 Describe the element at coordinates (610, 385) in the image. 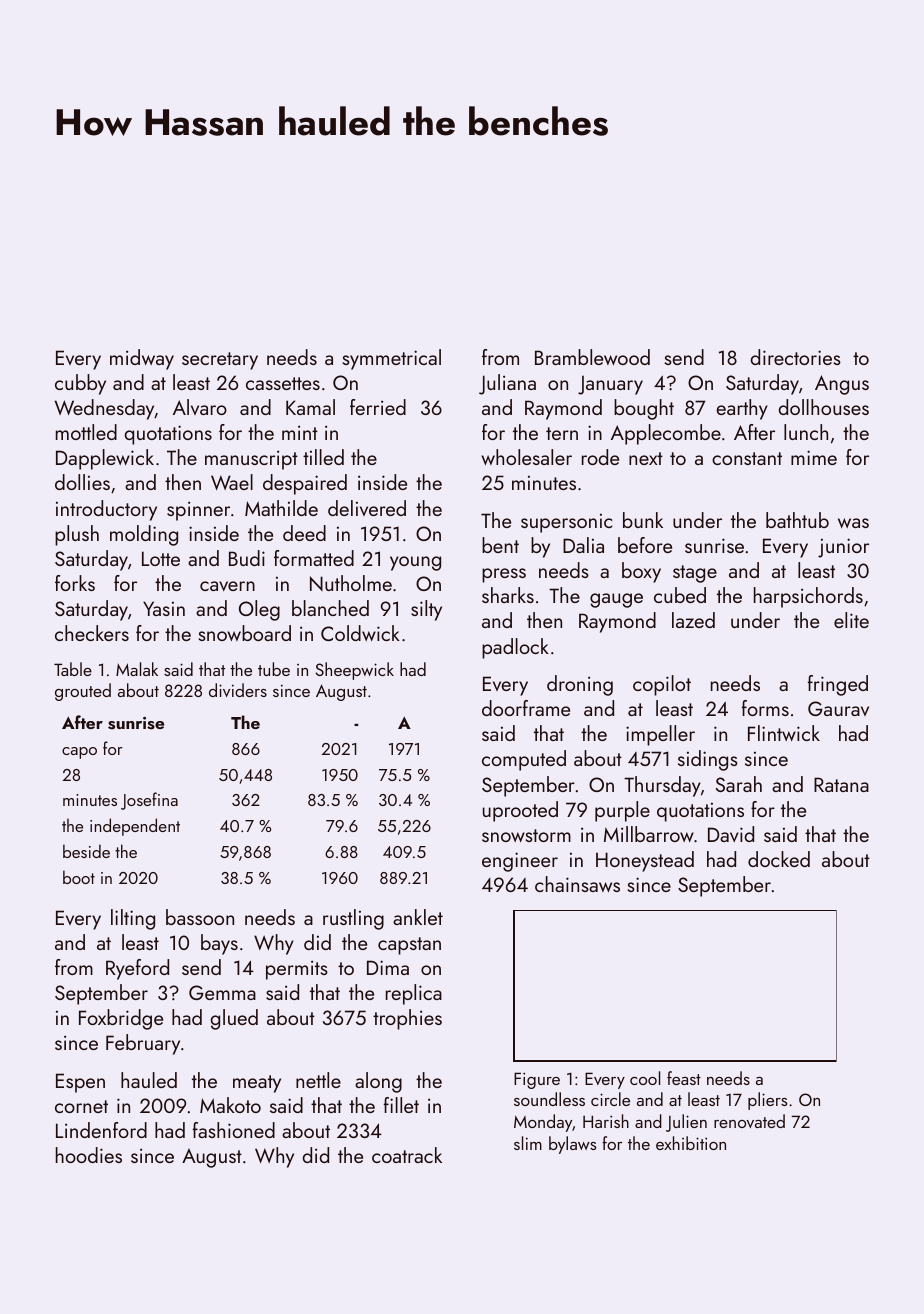

I see `January` at that location.
